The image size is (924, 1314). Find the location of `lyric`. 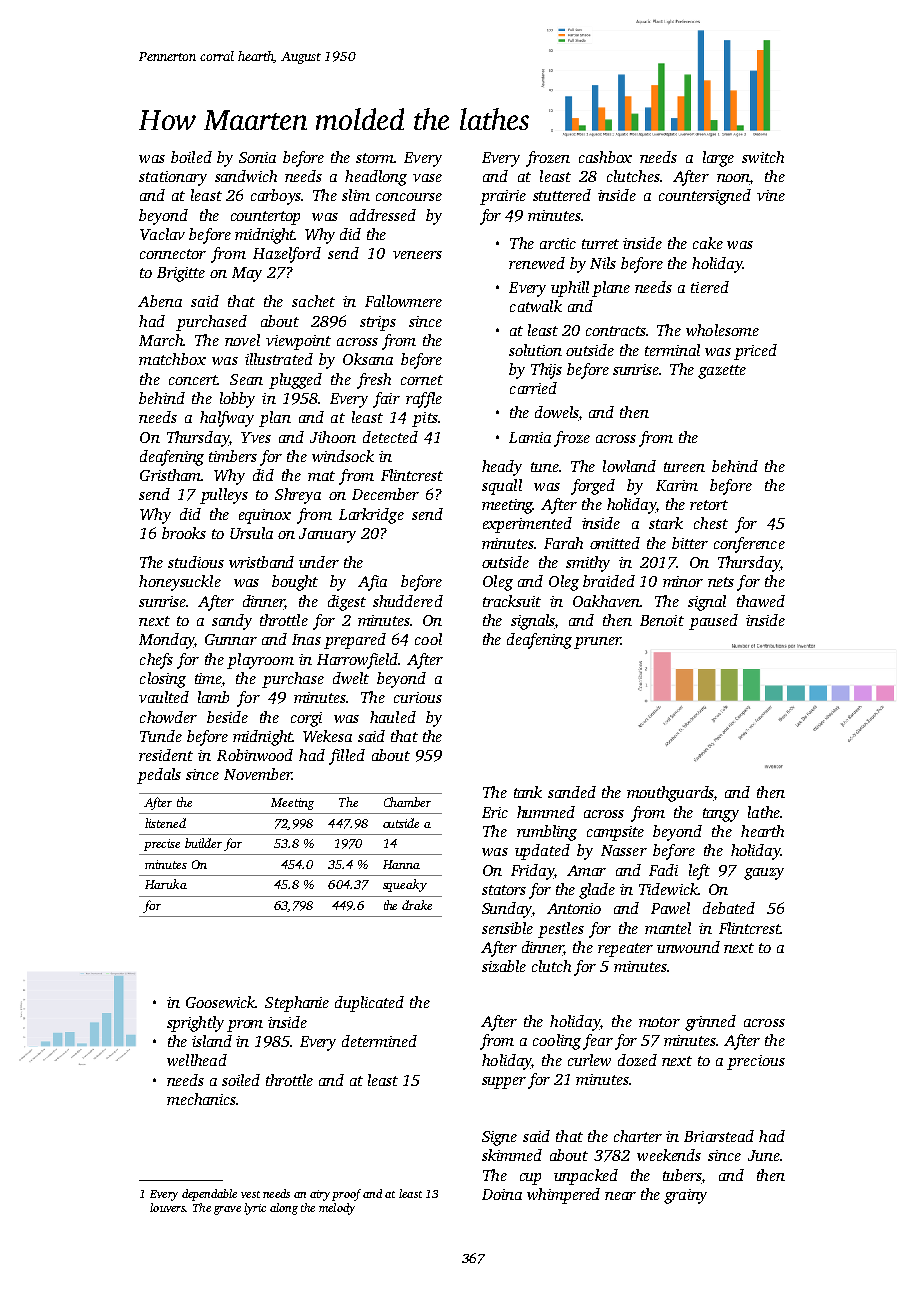

lyric is located at coordinates (255, 1209).
